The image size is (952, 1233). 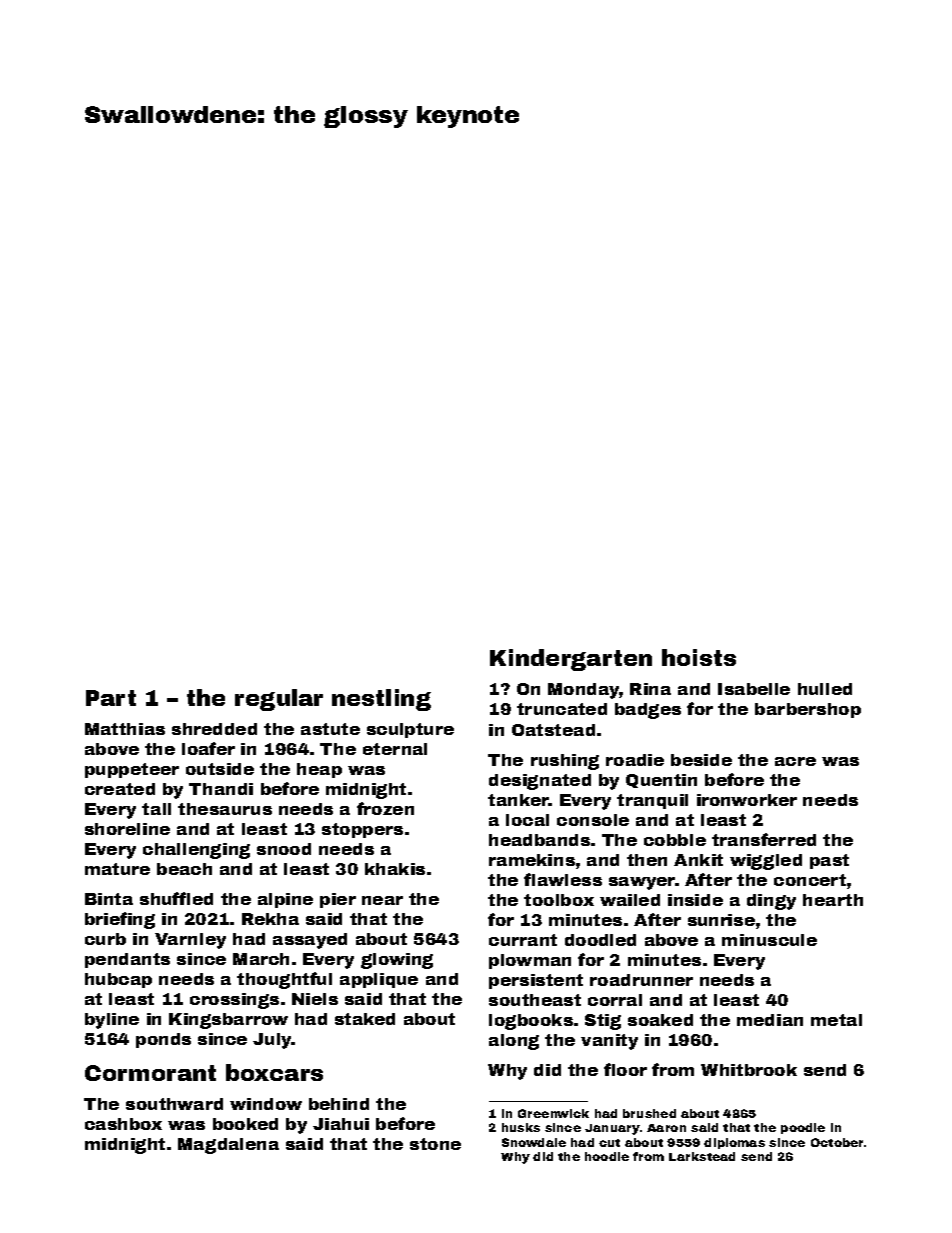 What do you see at coordinates (695, 900) in the screenshot?
I see `inside` at bounding box center [695, 900].
